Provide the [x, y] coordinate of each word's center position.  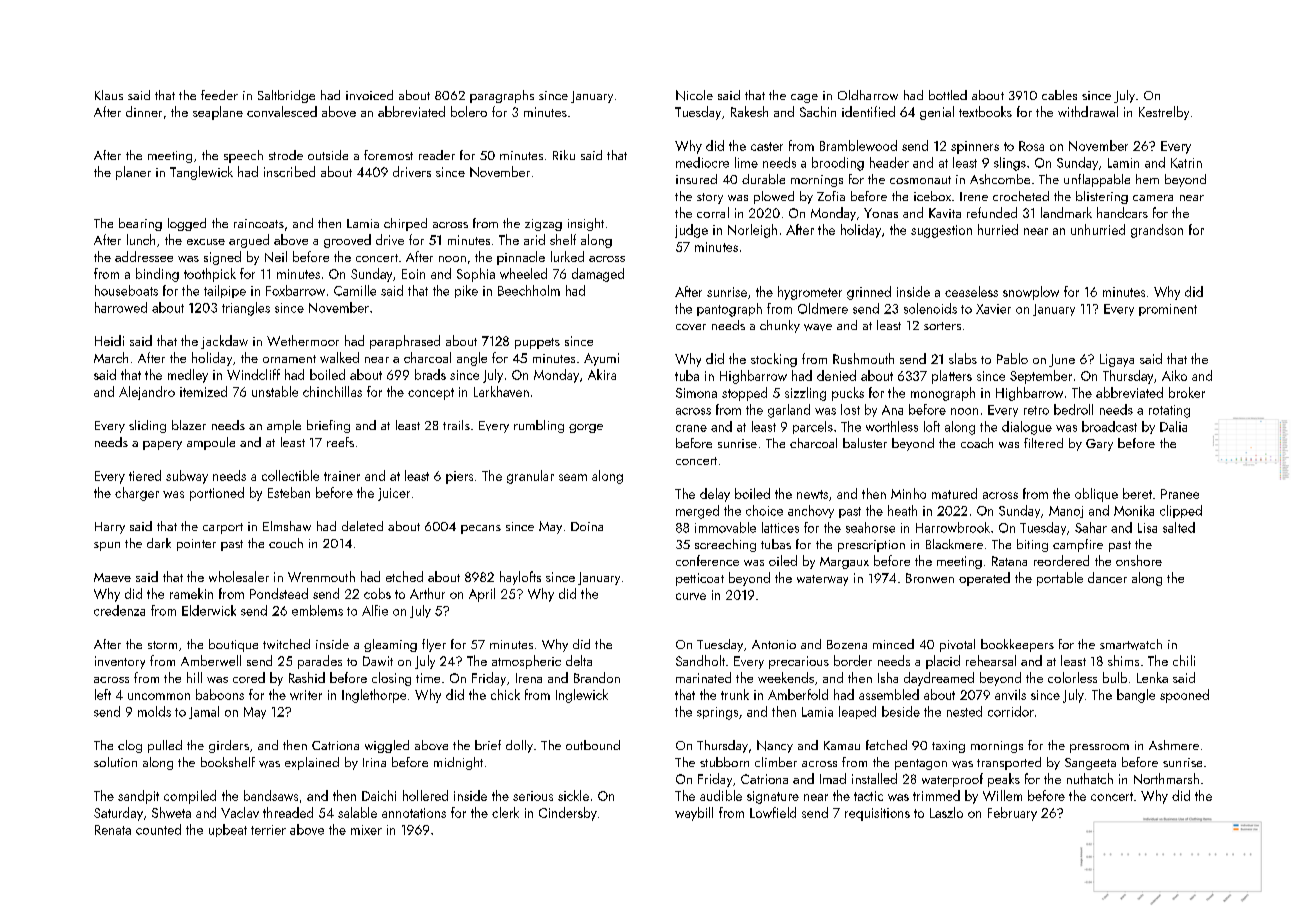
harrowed [121, 307]
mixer [366, 830]
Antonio [774, 644]
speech [243, 156]
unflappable [1097, 180]
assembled [889, 694]
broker [1187, 392]
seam [573, 477]
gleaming [390, 645]
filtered [1043, 443]
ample [284, 426]
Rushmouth [863, 358]
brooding [838, 164]
